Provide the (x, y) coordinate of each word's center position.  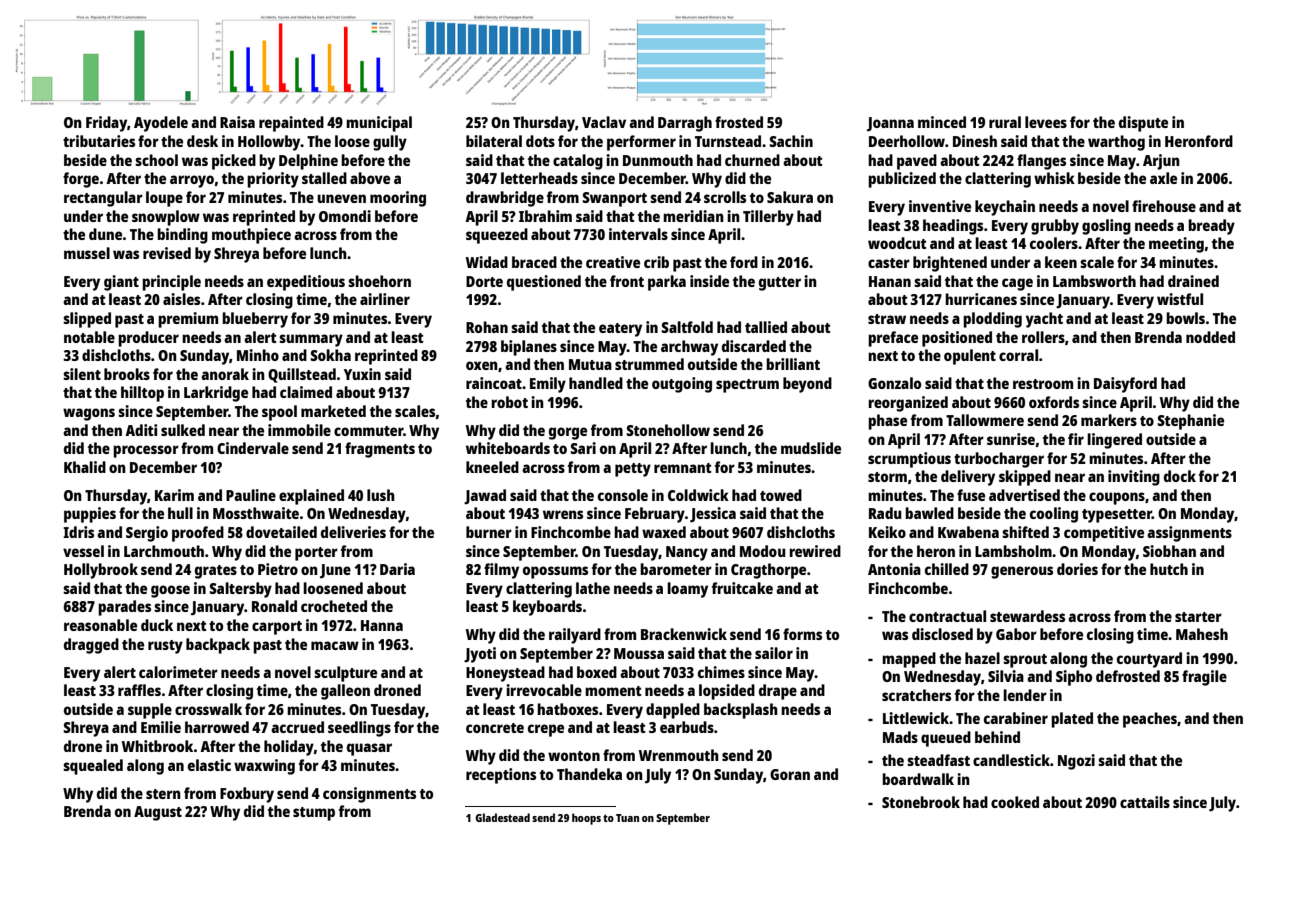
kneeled (492, 467)
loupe (164, 199)
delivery (968, 478)
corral (1018, 355)
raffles (139, 690)
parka (667, 283)
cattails (1145, 802)
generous (1022, 572)
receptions (501, 776)
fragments (380, 450)
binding (182, 236)
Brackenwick (684, 634)
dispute (1143, 124)
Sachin (791, 141)
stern (163, 794)
